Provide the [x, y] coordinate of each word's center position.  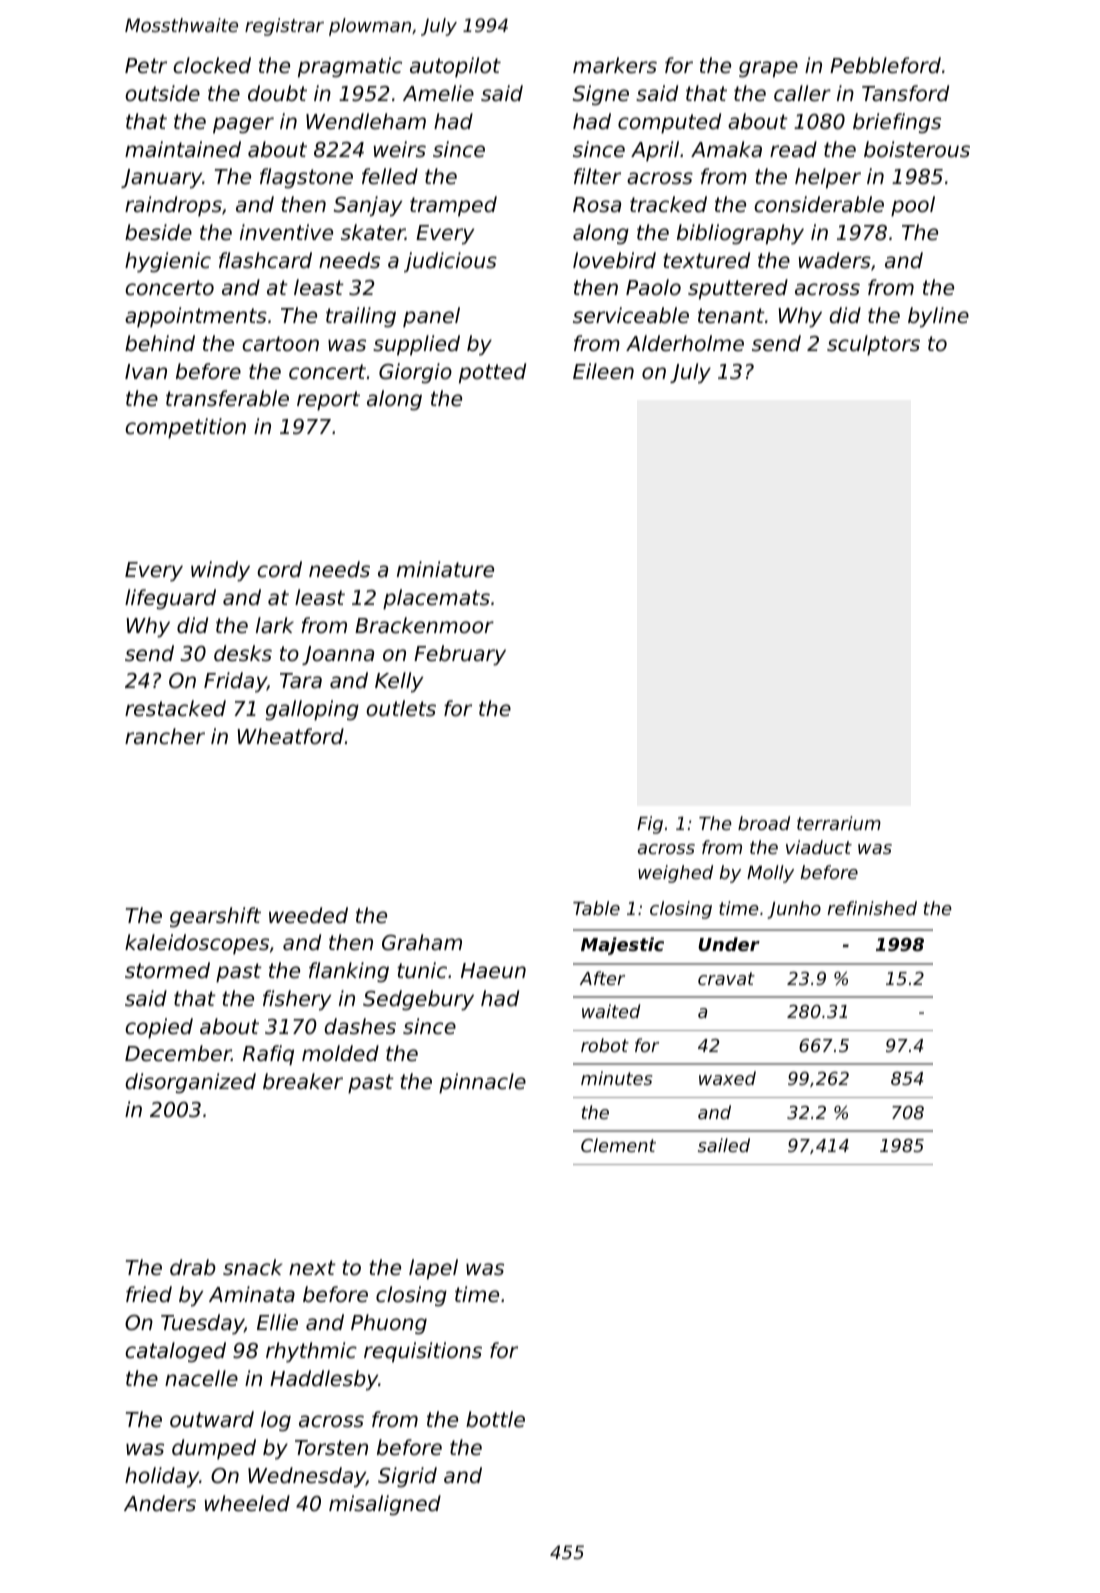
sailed [724, 1145]
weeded [308, 915]
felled [390, 176]
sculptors [873, 345]
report [328, 401]
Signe [601, 95]
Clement [618, 1145]
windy [220, 571]
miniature [445, 569]
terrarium [839, 823]
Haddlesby [324, 1380]
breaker [303, 1081]
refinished [872, 908]
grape [768, 69]
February [460, 655]
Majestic [622, 946]
